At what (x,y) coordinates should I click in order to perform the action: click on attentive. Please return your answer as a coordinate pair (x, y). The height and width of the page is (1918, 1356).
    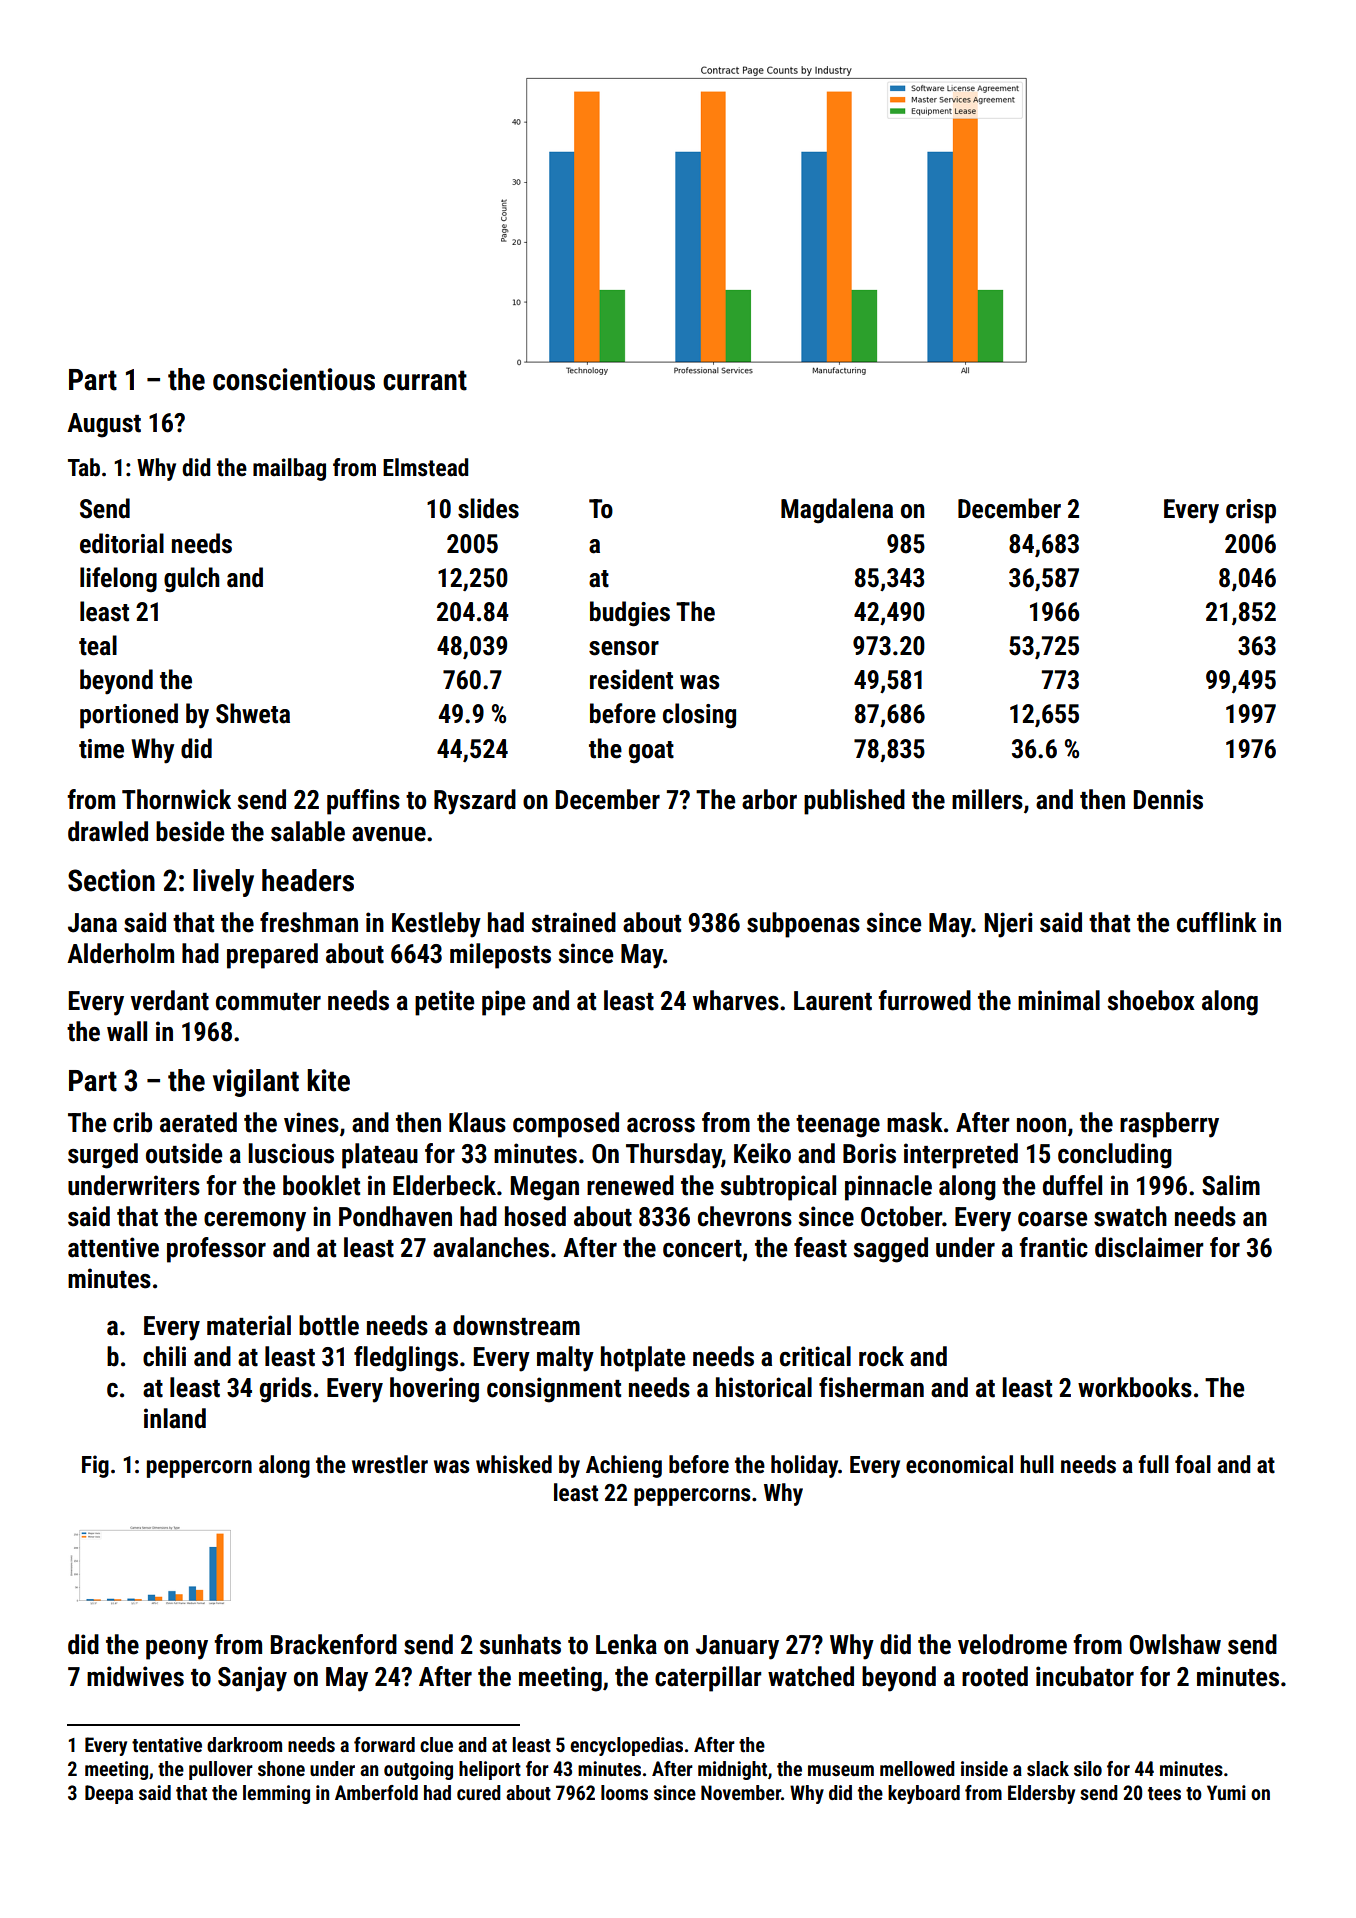
    Looking at the image, I should click on (113, 1247).
